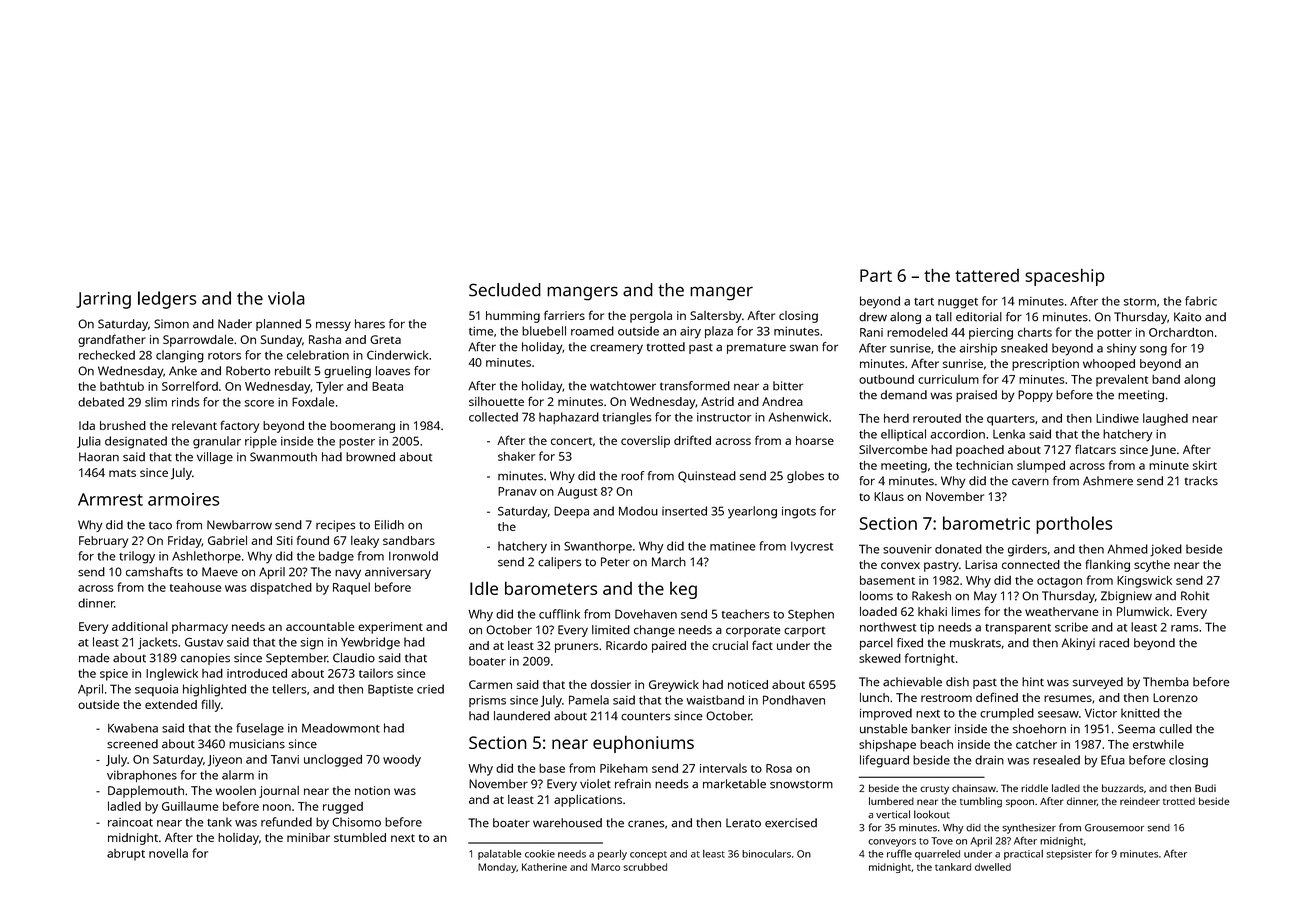 This screenshot has width=1308, height=924. What do you see at coordinates (1152, 566) in the screenshot?
I see `scythe` at bounding box center [1152, 566].
